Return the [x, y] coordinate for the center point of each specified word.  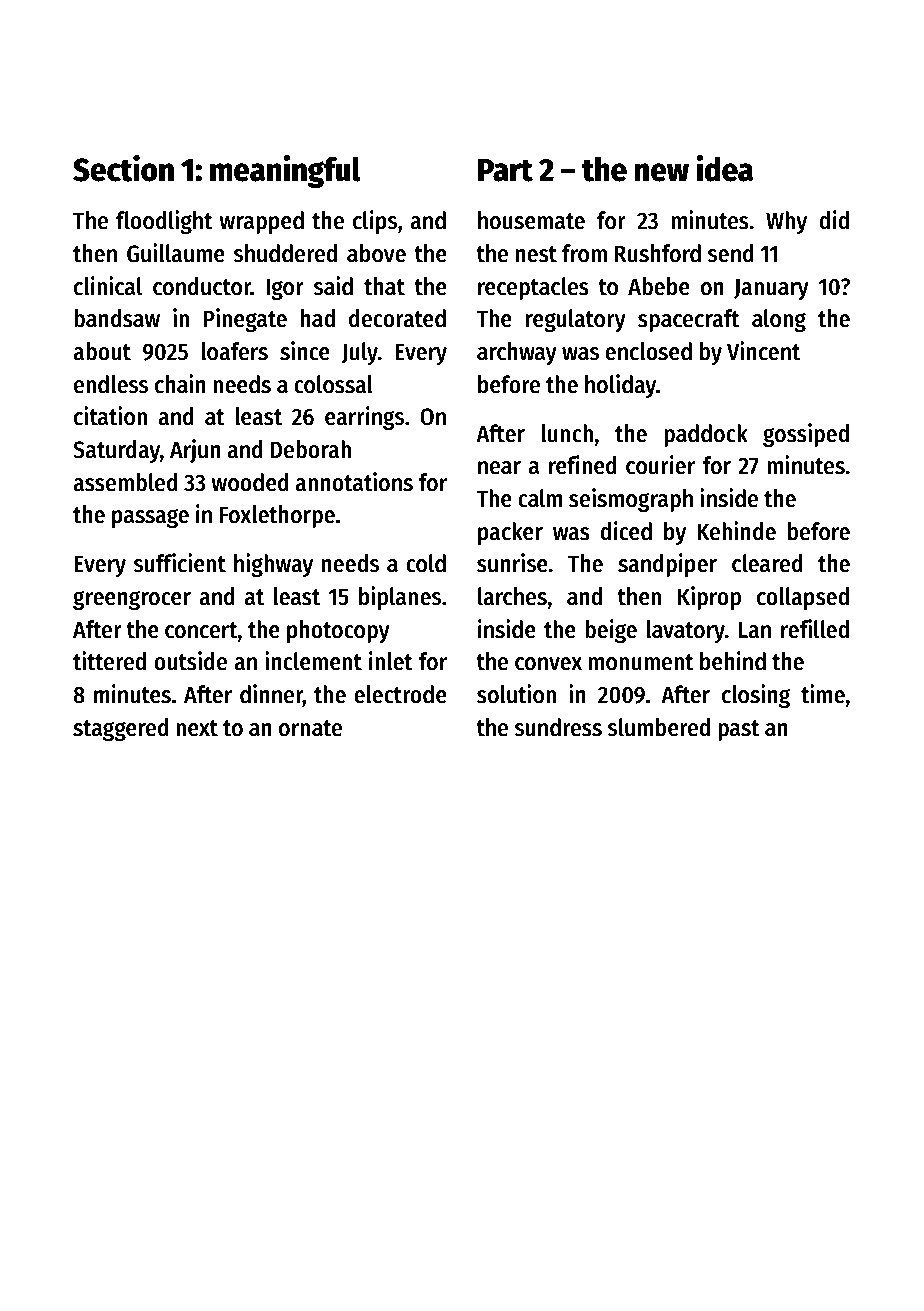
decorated [397, 318]
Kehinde [736, 531]
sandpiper [667, 565]
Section [123, 168]
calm [540, 498]
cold [426, 563]
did [834, 220]
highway [273, 565]
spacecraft [689, 320]
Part [505, 170]
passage [150, 518]
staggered [121, 729]
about [102, 351]
